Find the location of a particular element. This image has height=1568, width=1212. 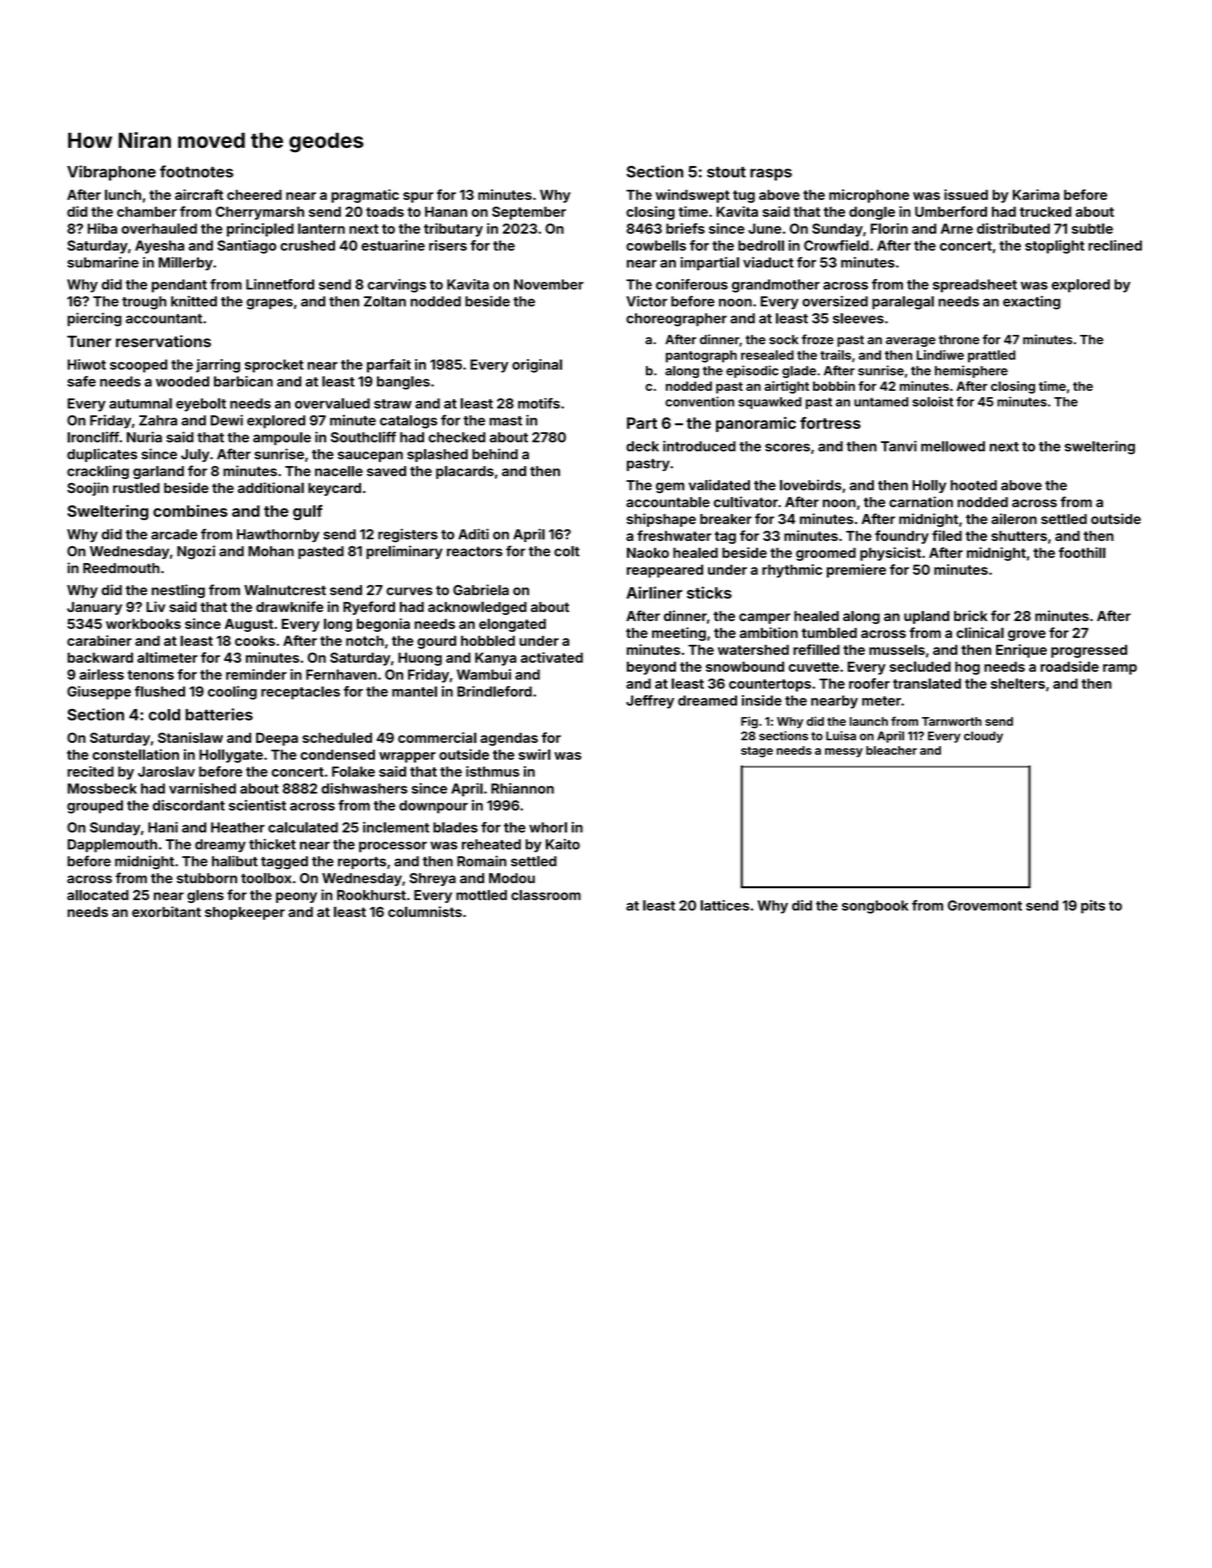

brick is located at coordinates (971, 615).
